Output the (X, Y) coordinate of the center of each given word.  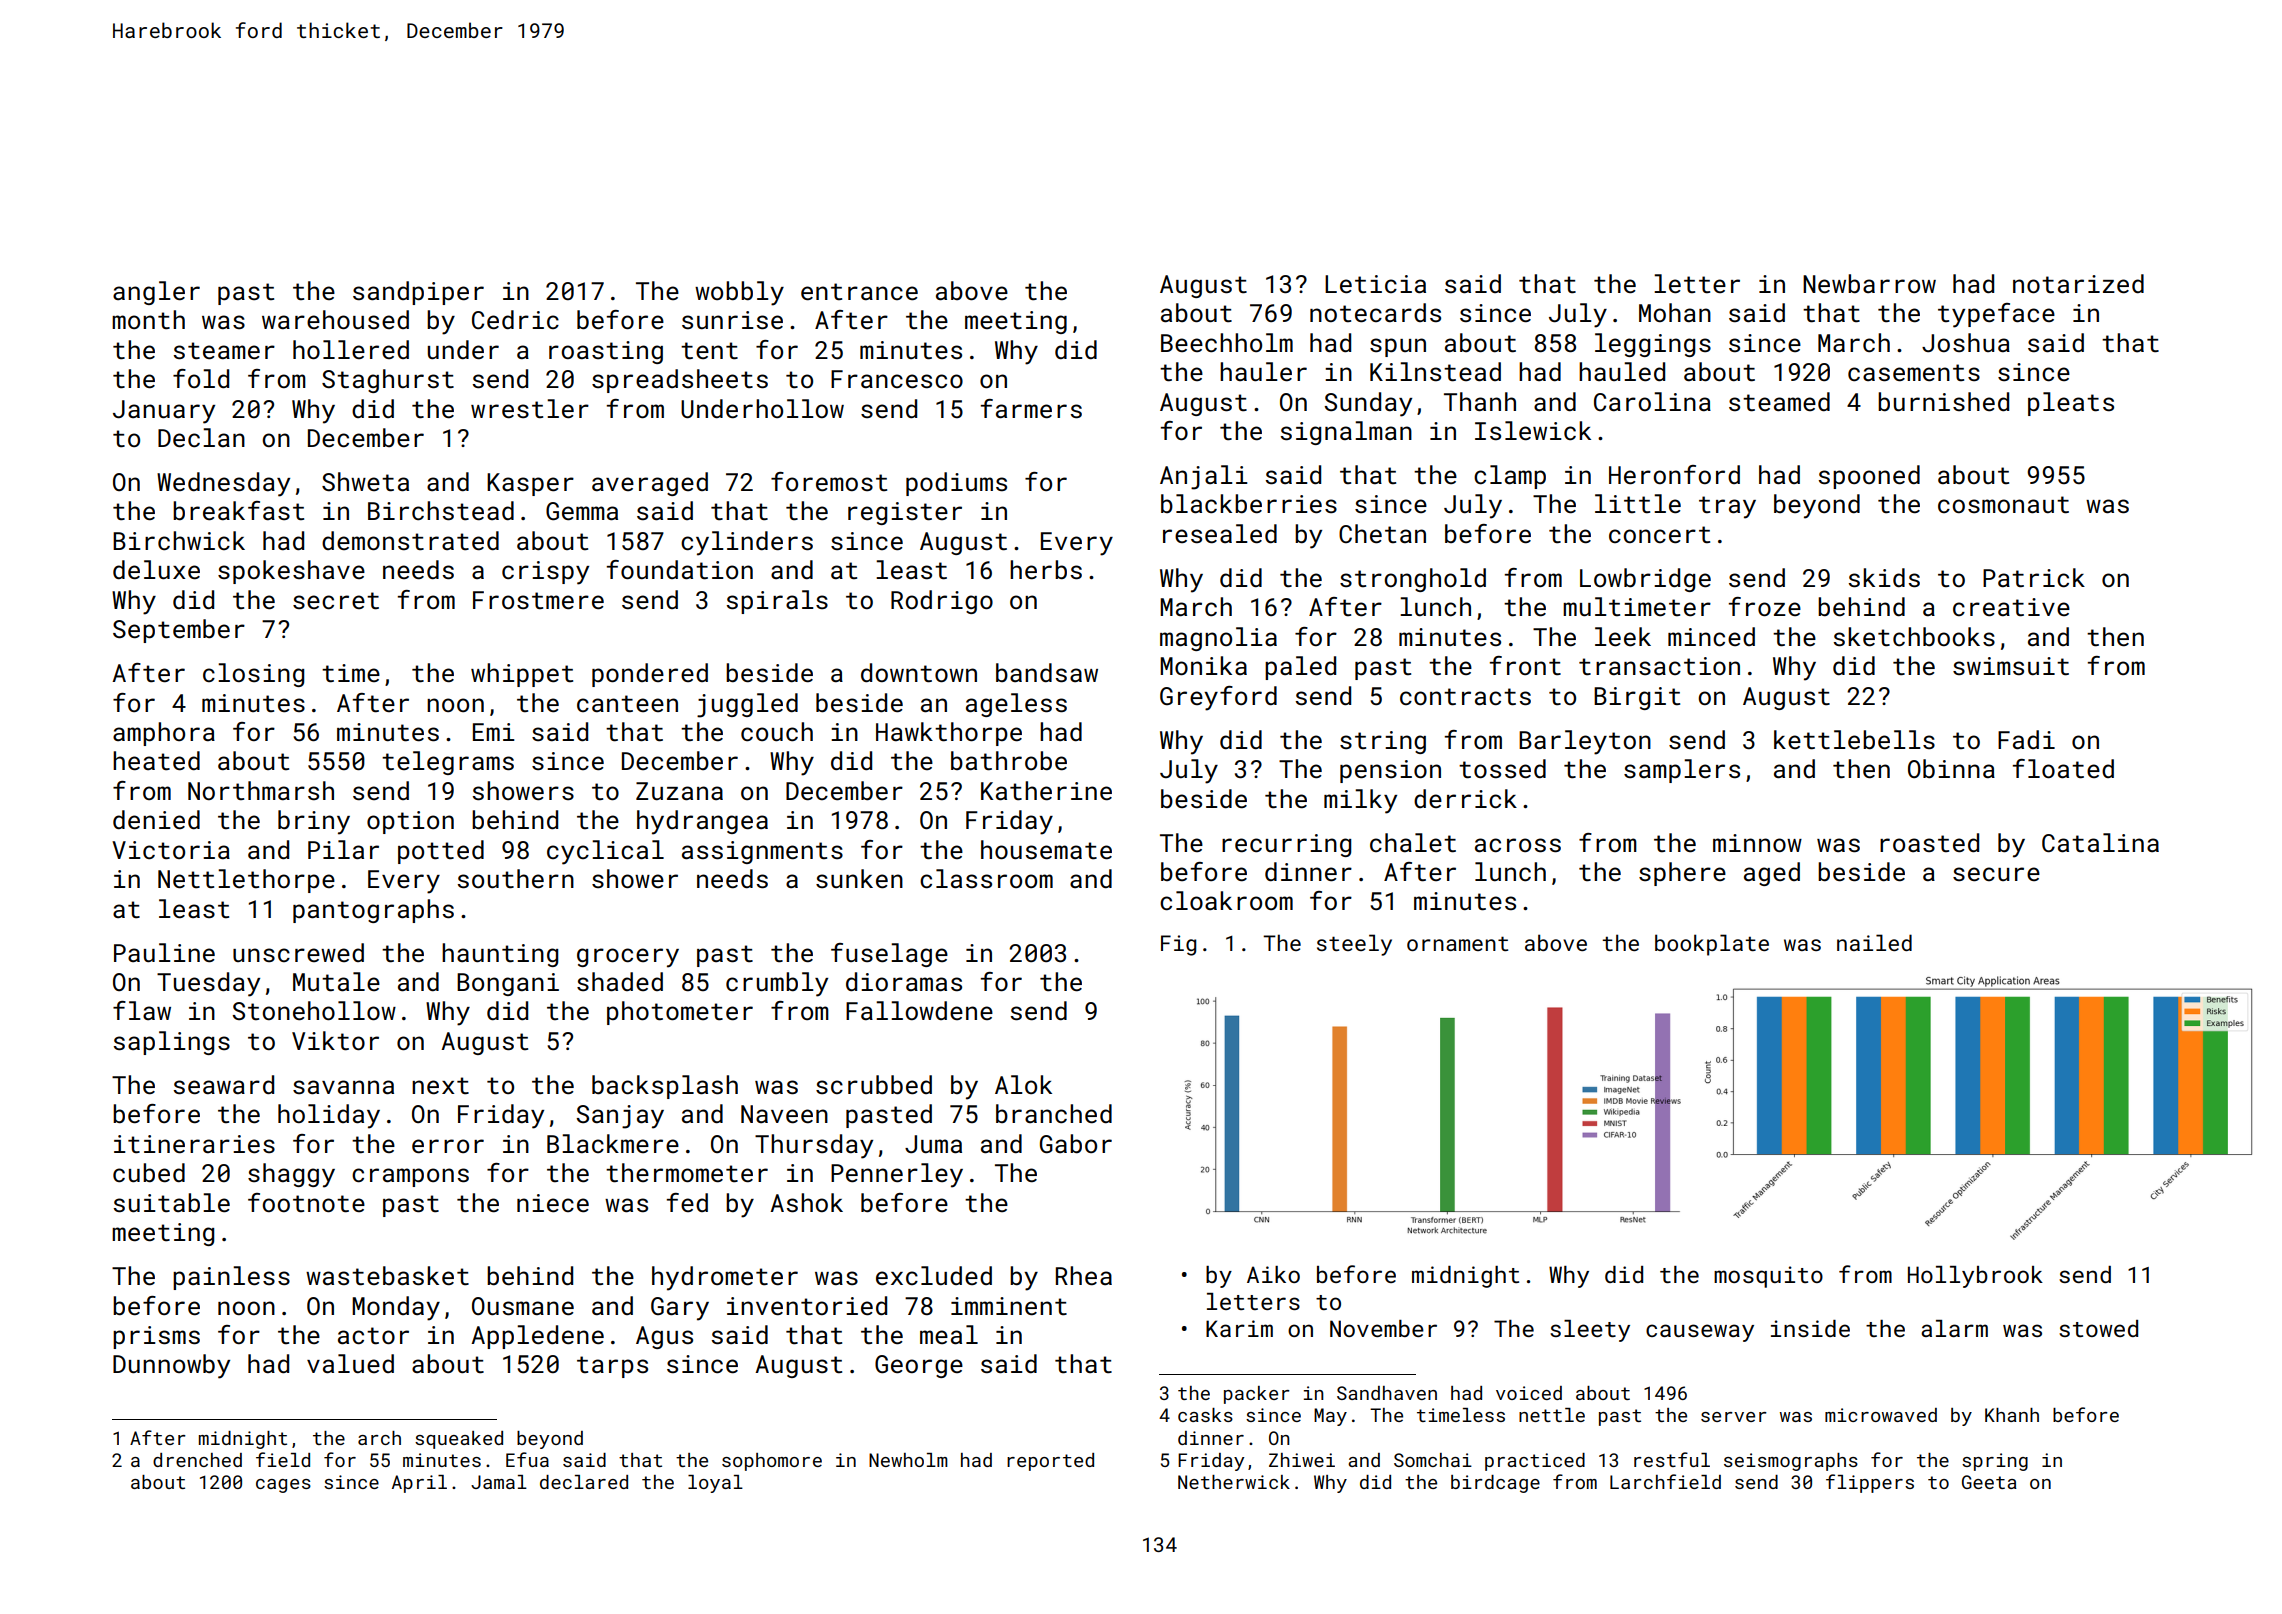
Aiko (1273, 1274)
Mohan (1675, 312)
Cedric (515, 320)
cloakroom (1226, 901)
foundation (680, 570)
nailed (1874, 942)
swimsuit (2011, 666)
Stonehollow (314, 1011)
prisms (156, 1337)
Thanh (1480, 402)
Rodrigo (942, 602)
